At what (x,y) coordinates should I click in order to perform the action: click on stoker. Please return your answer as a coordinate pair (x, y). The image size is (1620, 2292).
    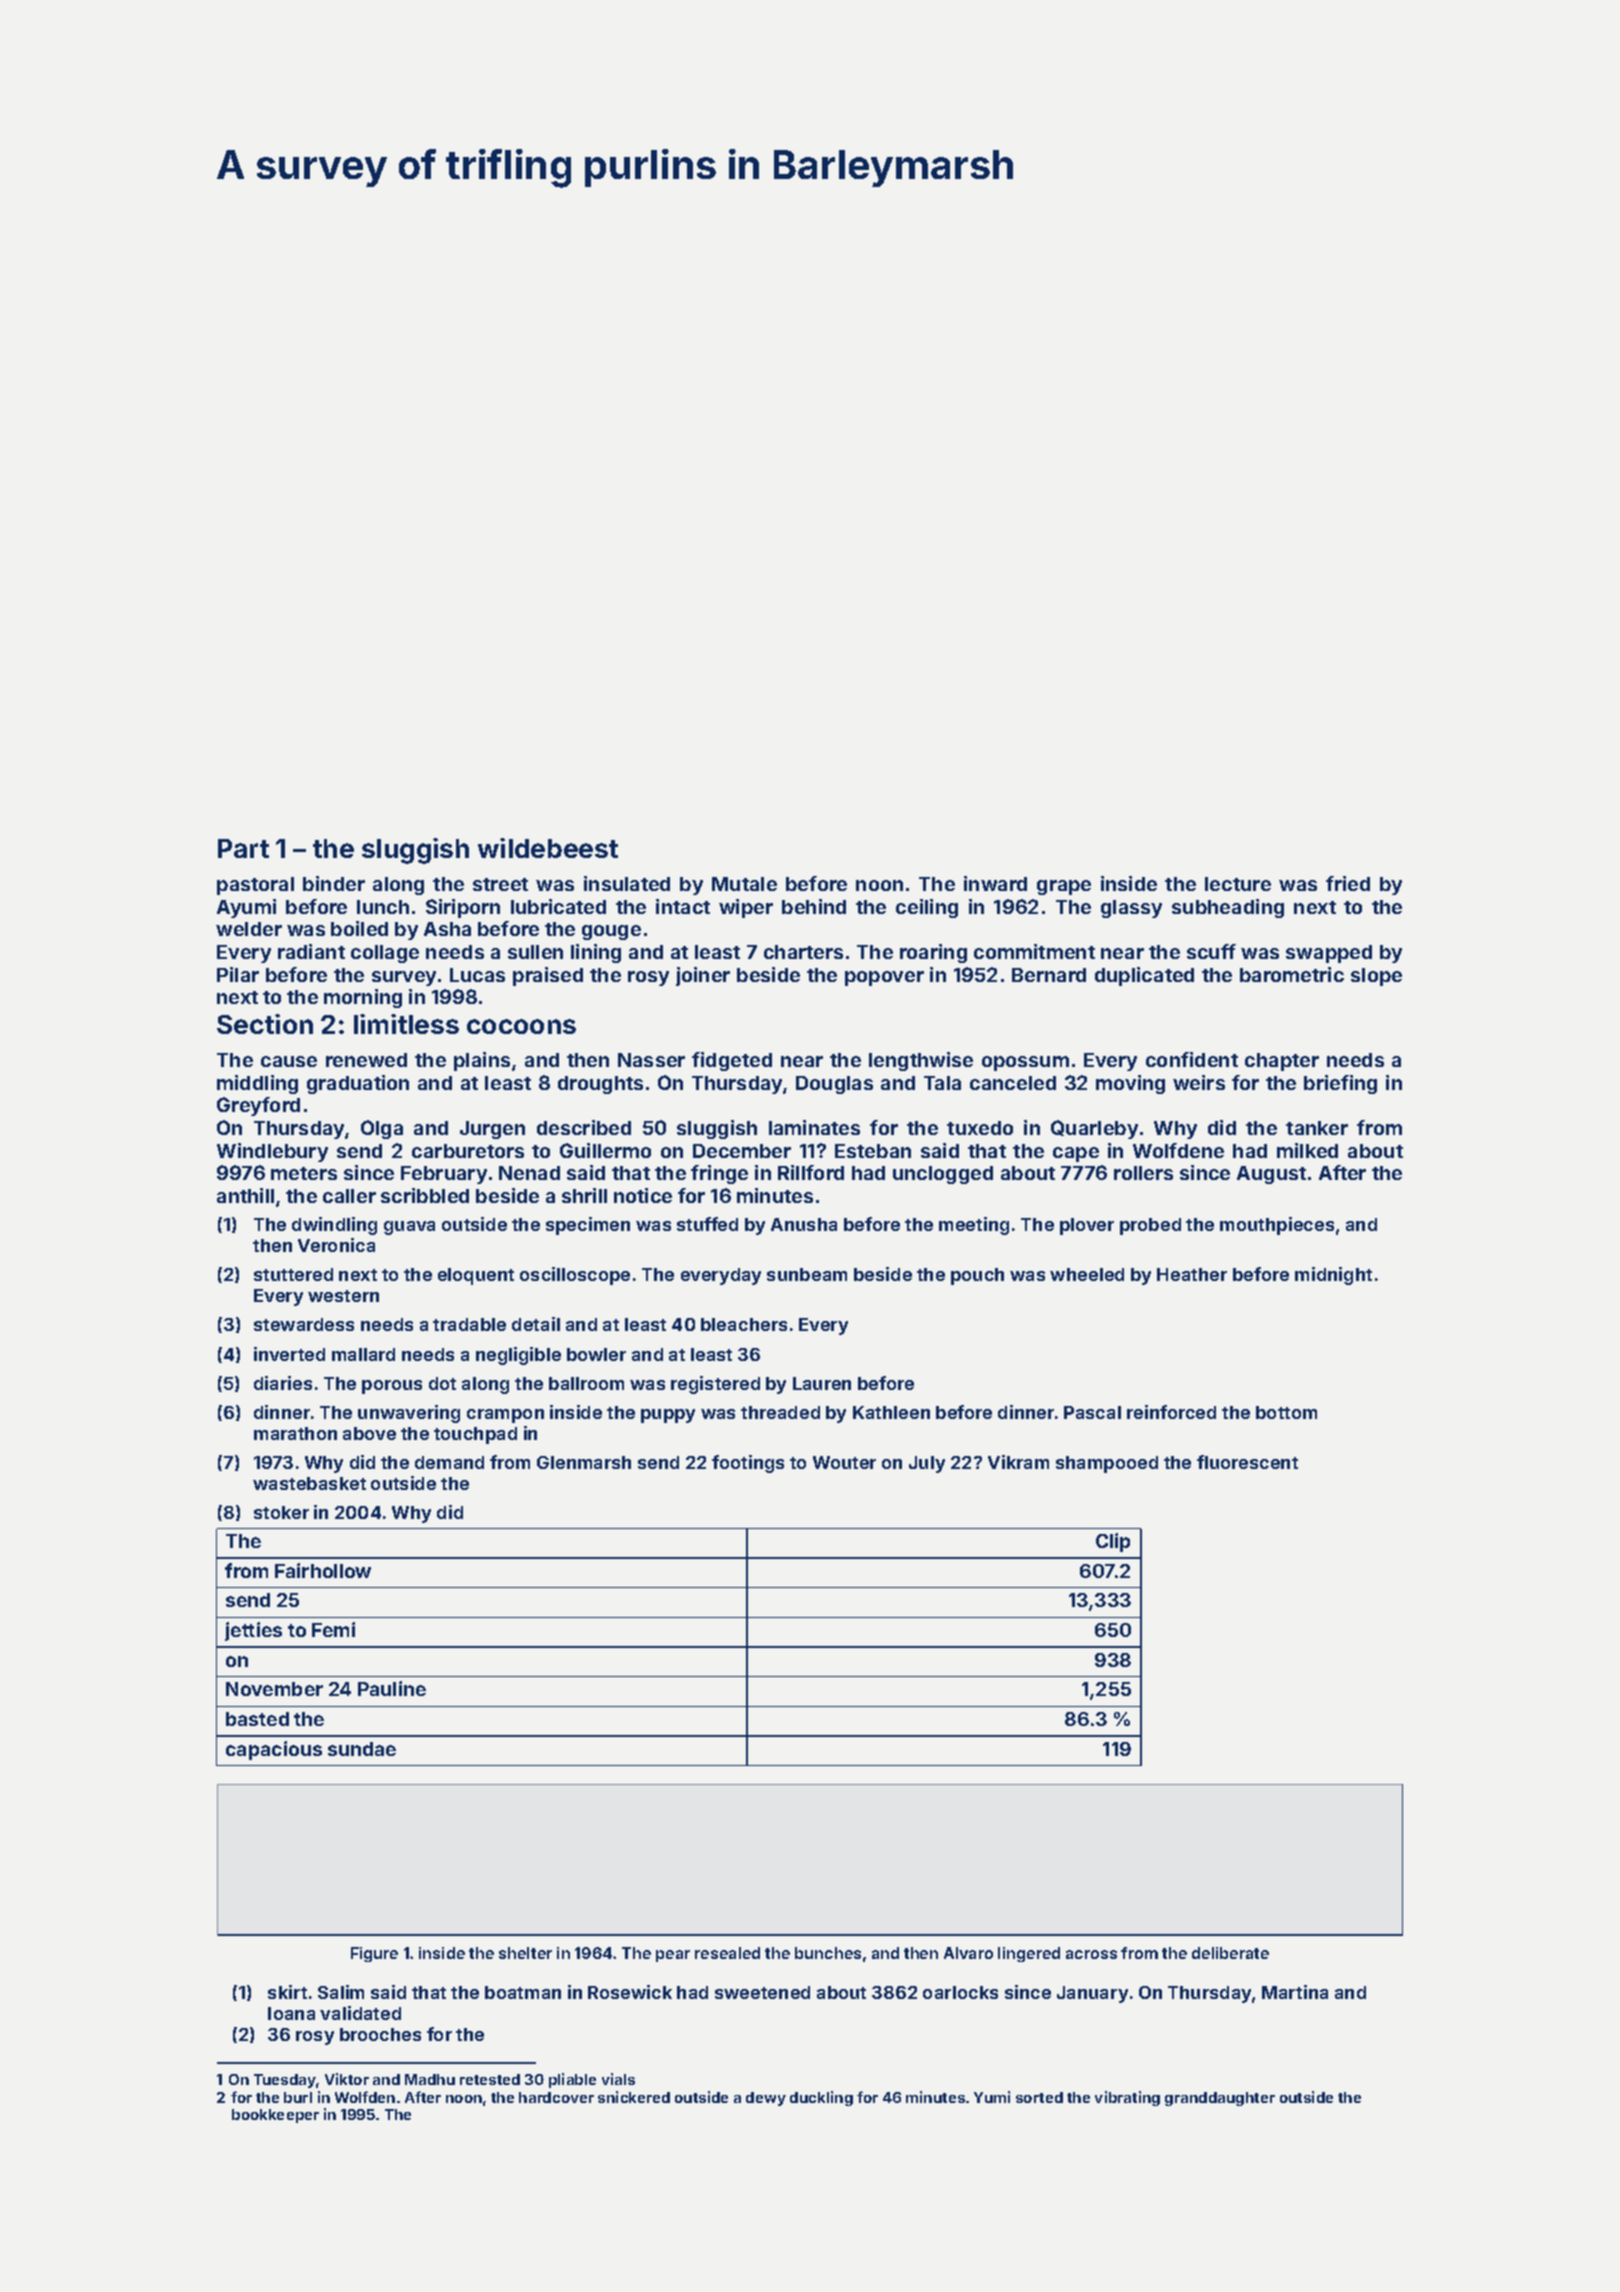
    Looking at the image, I should click on (281, 1512).
